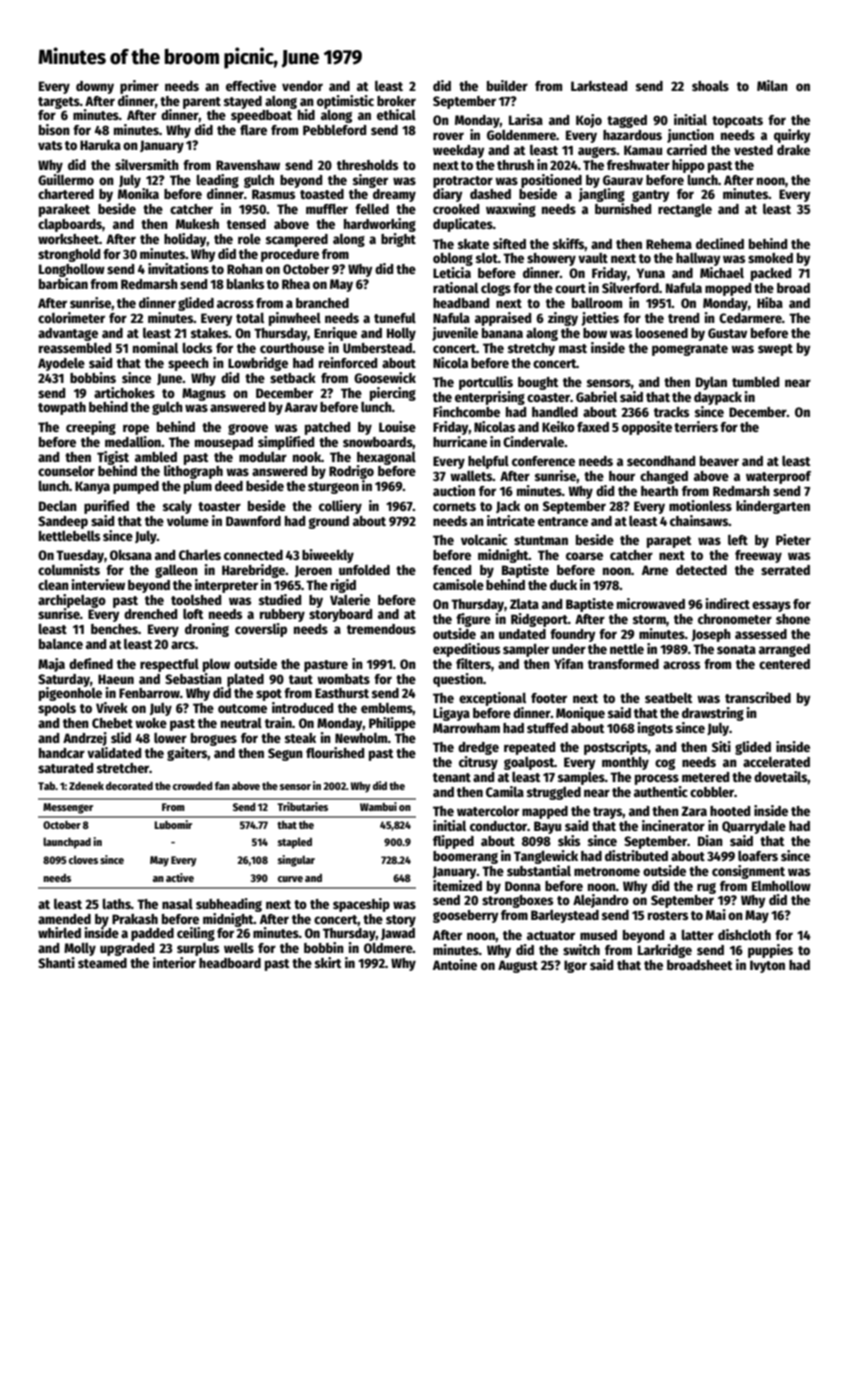  What do you see at coordinates (293, 378) in the image?
I see `setback` at bounding box center [293, 378].
